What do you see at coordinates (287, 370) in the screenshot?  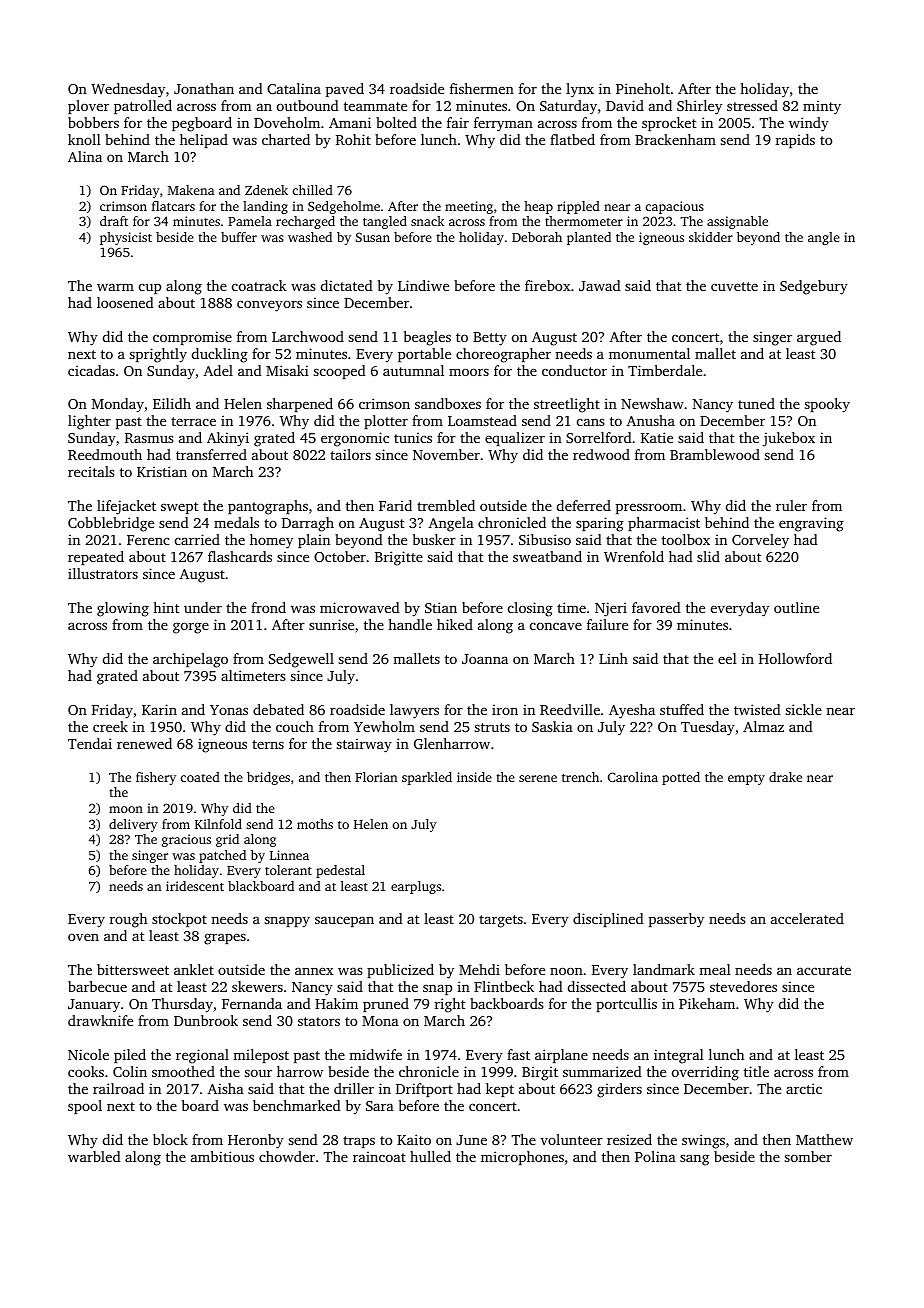 I see `Misaki` at bounding box center [287, 370].
